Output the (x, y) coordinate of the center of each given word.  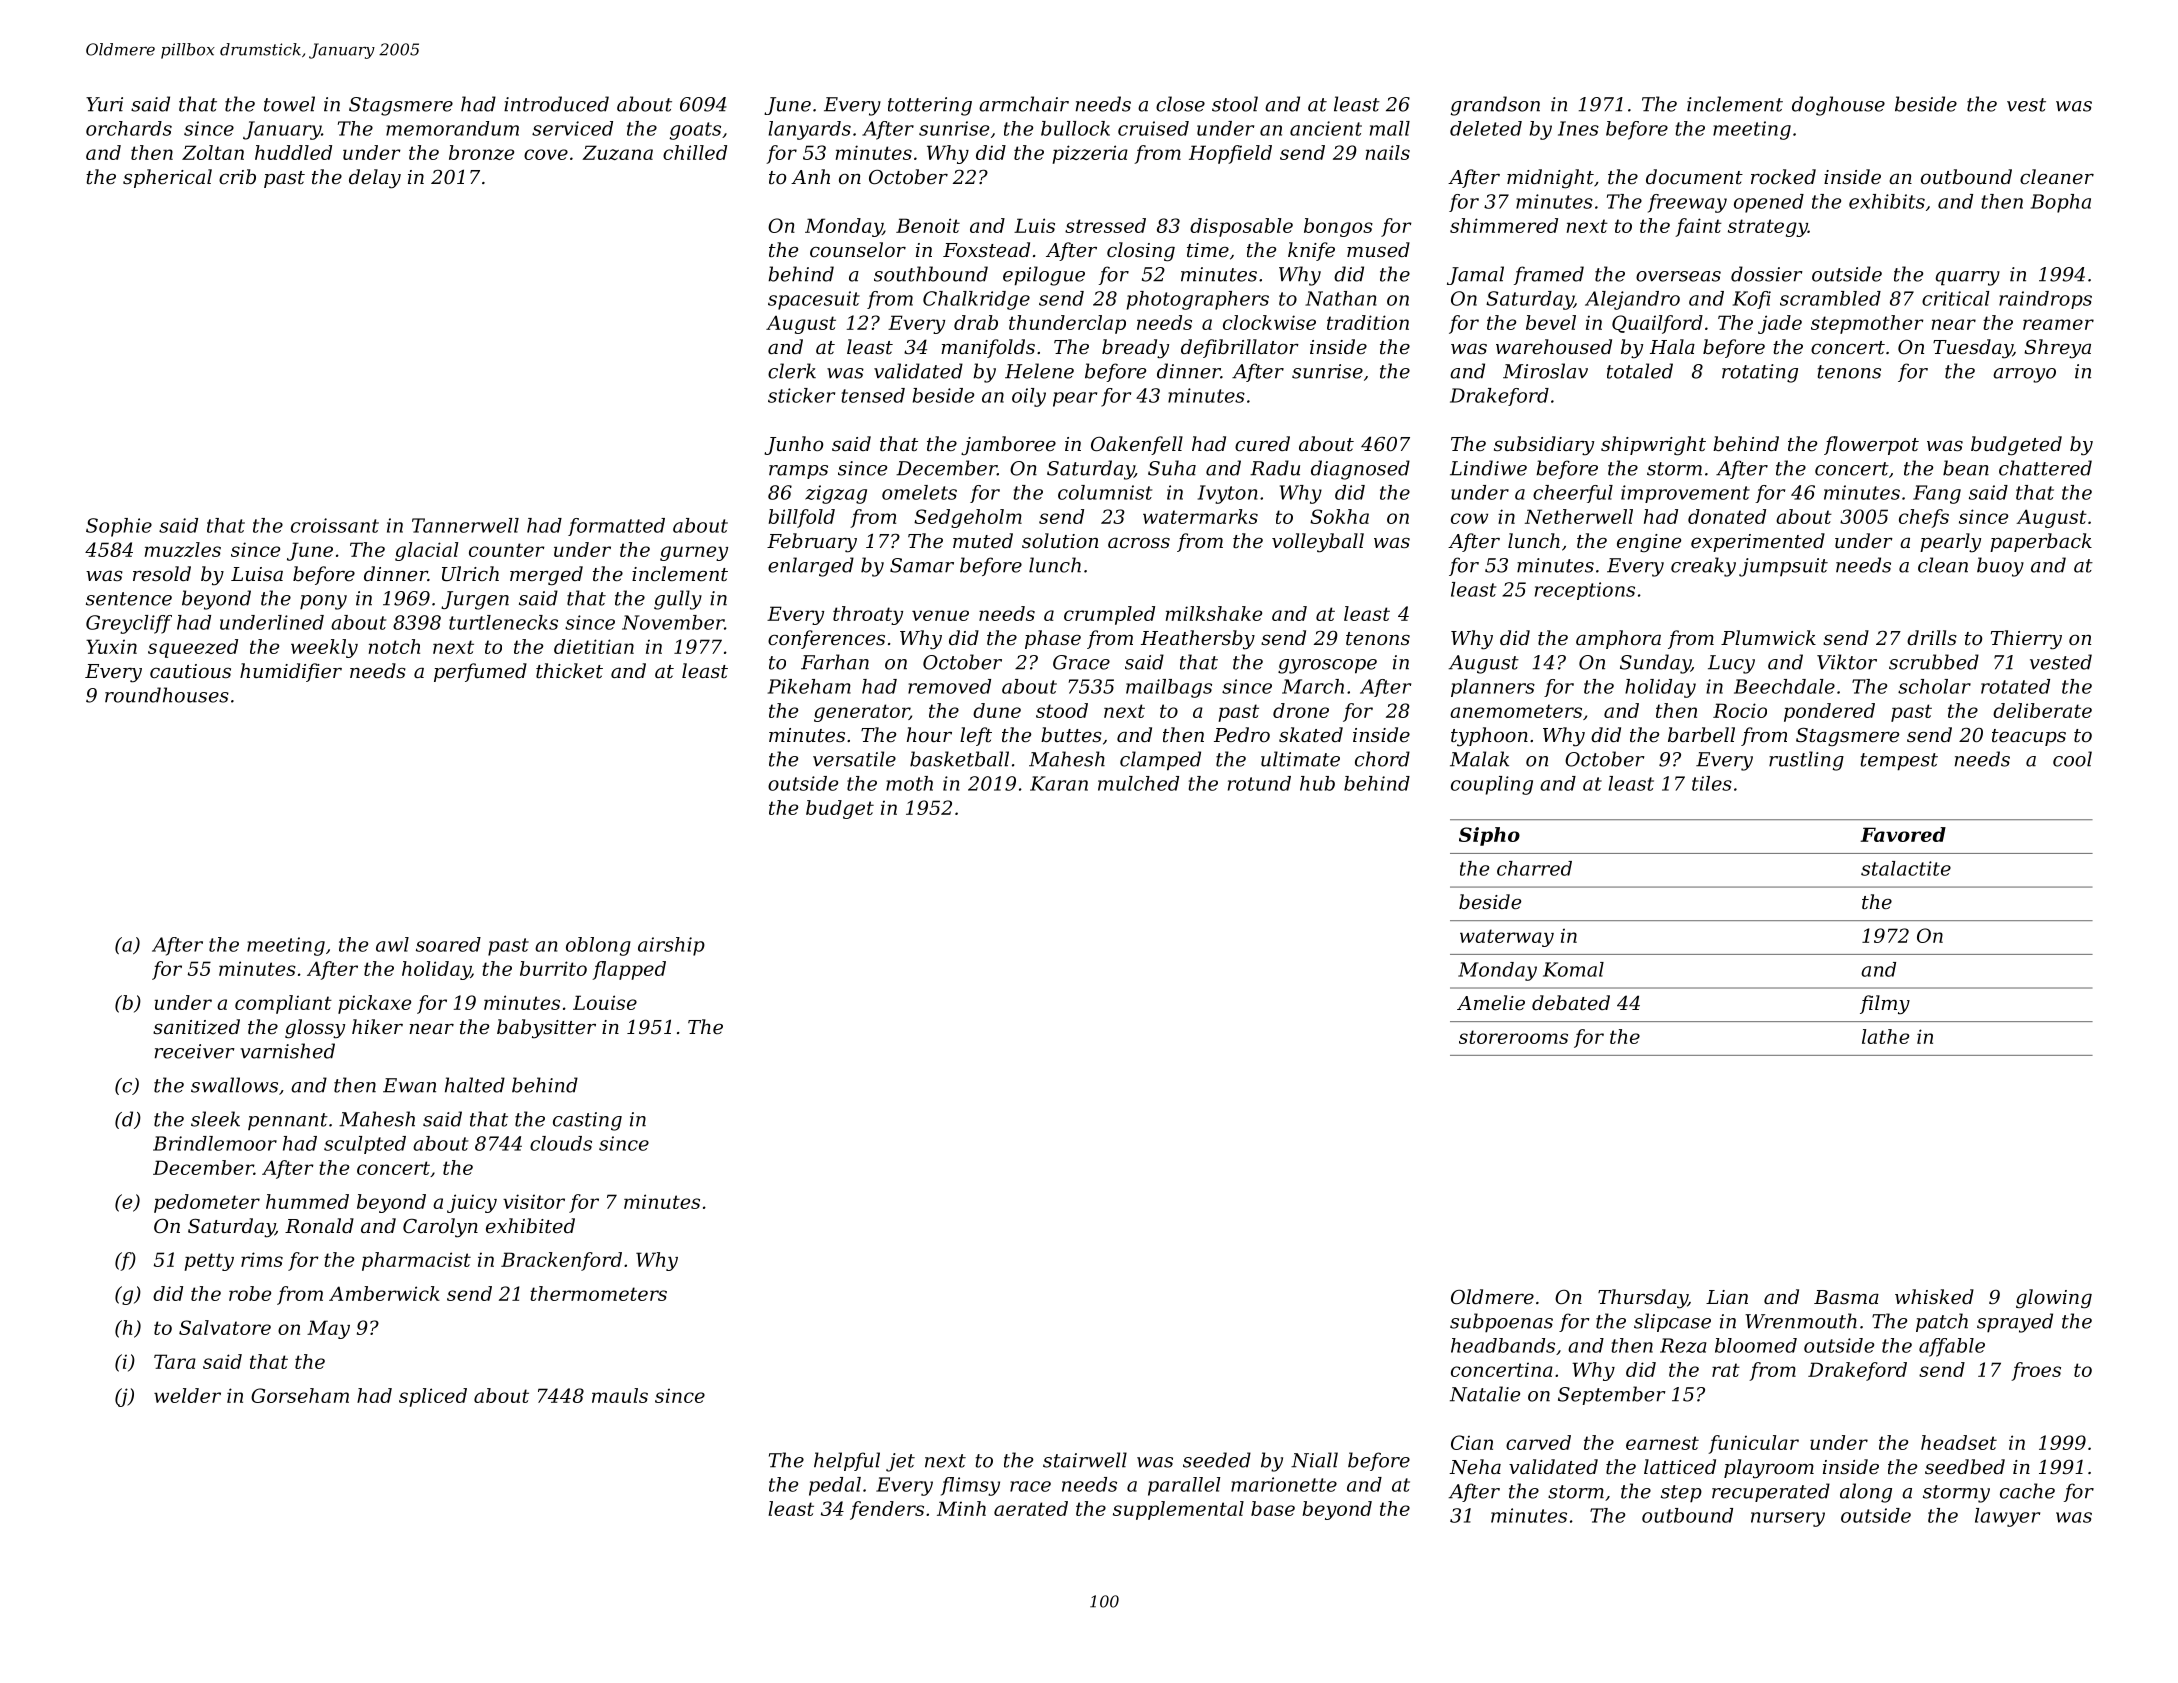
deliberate (2042, 710)
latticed (1680, 1466)
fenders (887, 1510)
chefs (1924, 518)
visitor (534, 1201)
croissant (335, 525)
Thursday (1643, 1299)
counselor (858, 249)
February (812, 543)
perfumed (480, 672)
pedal (835, 1486)
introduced (556, 104)
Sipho (1489, 836)
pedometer (207, 1203)
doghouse (1838, 106)
